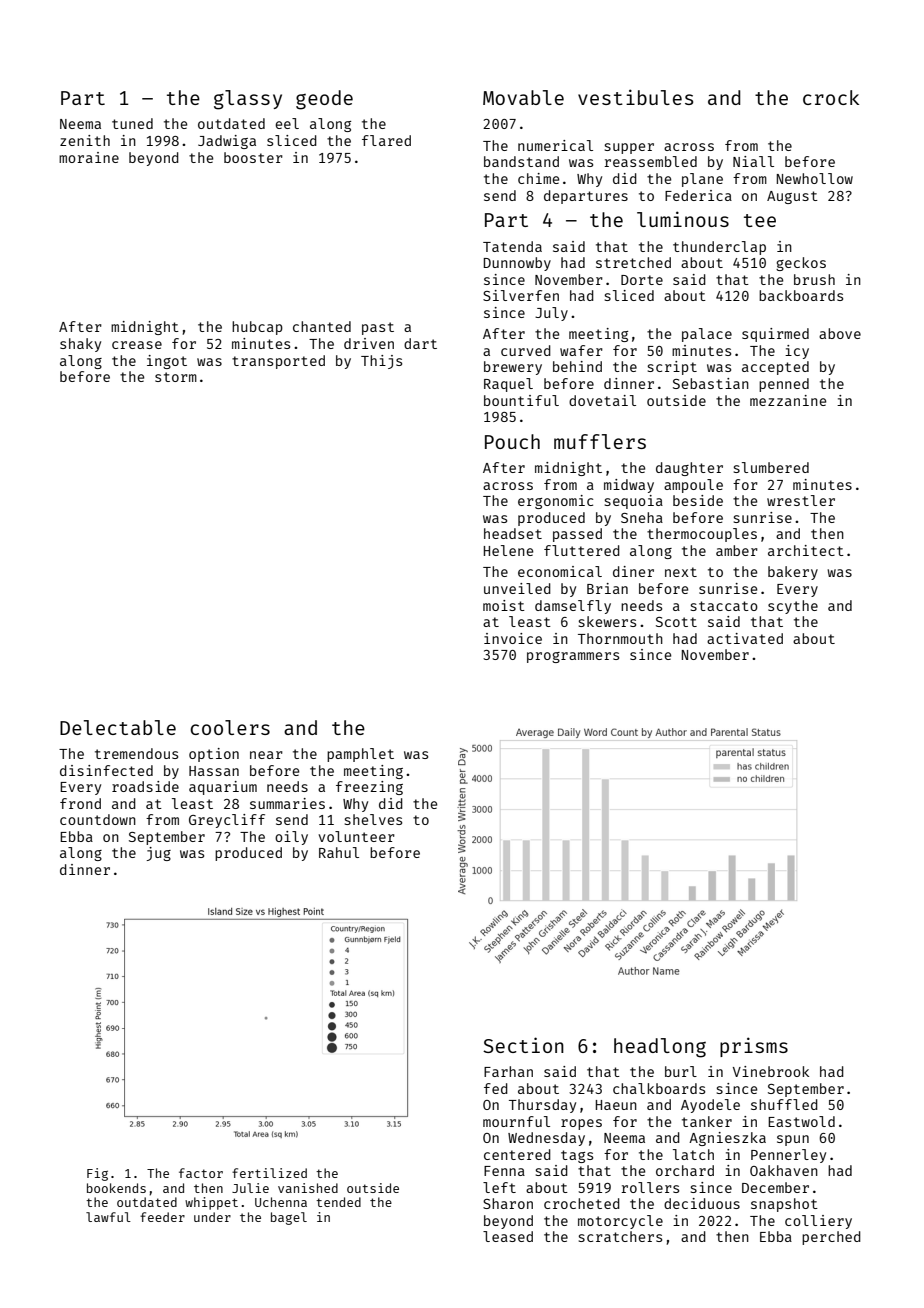  Describe the element at coordinates (512, 246) in the page. I see `Tatenda` at that location.
